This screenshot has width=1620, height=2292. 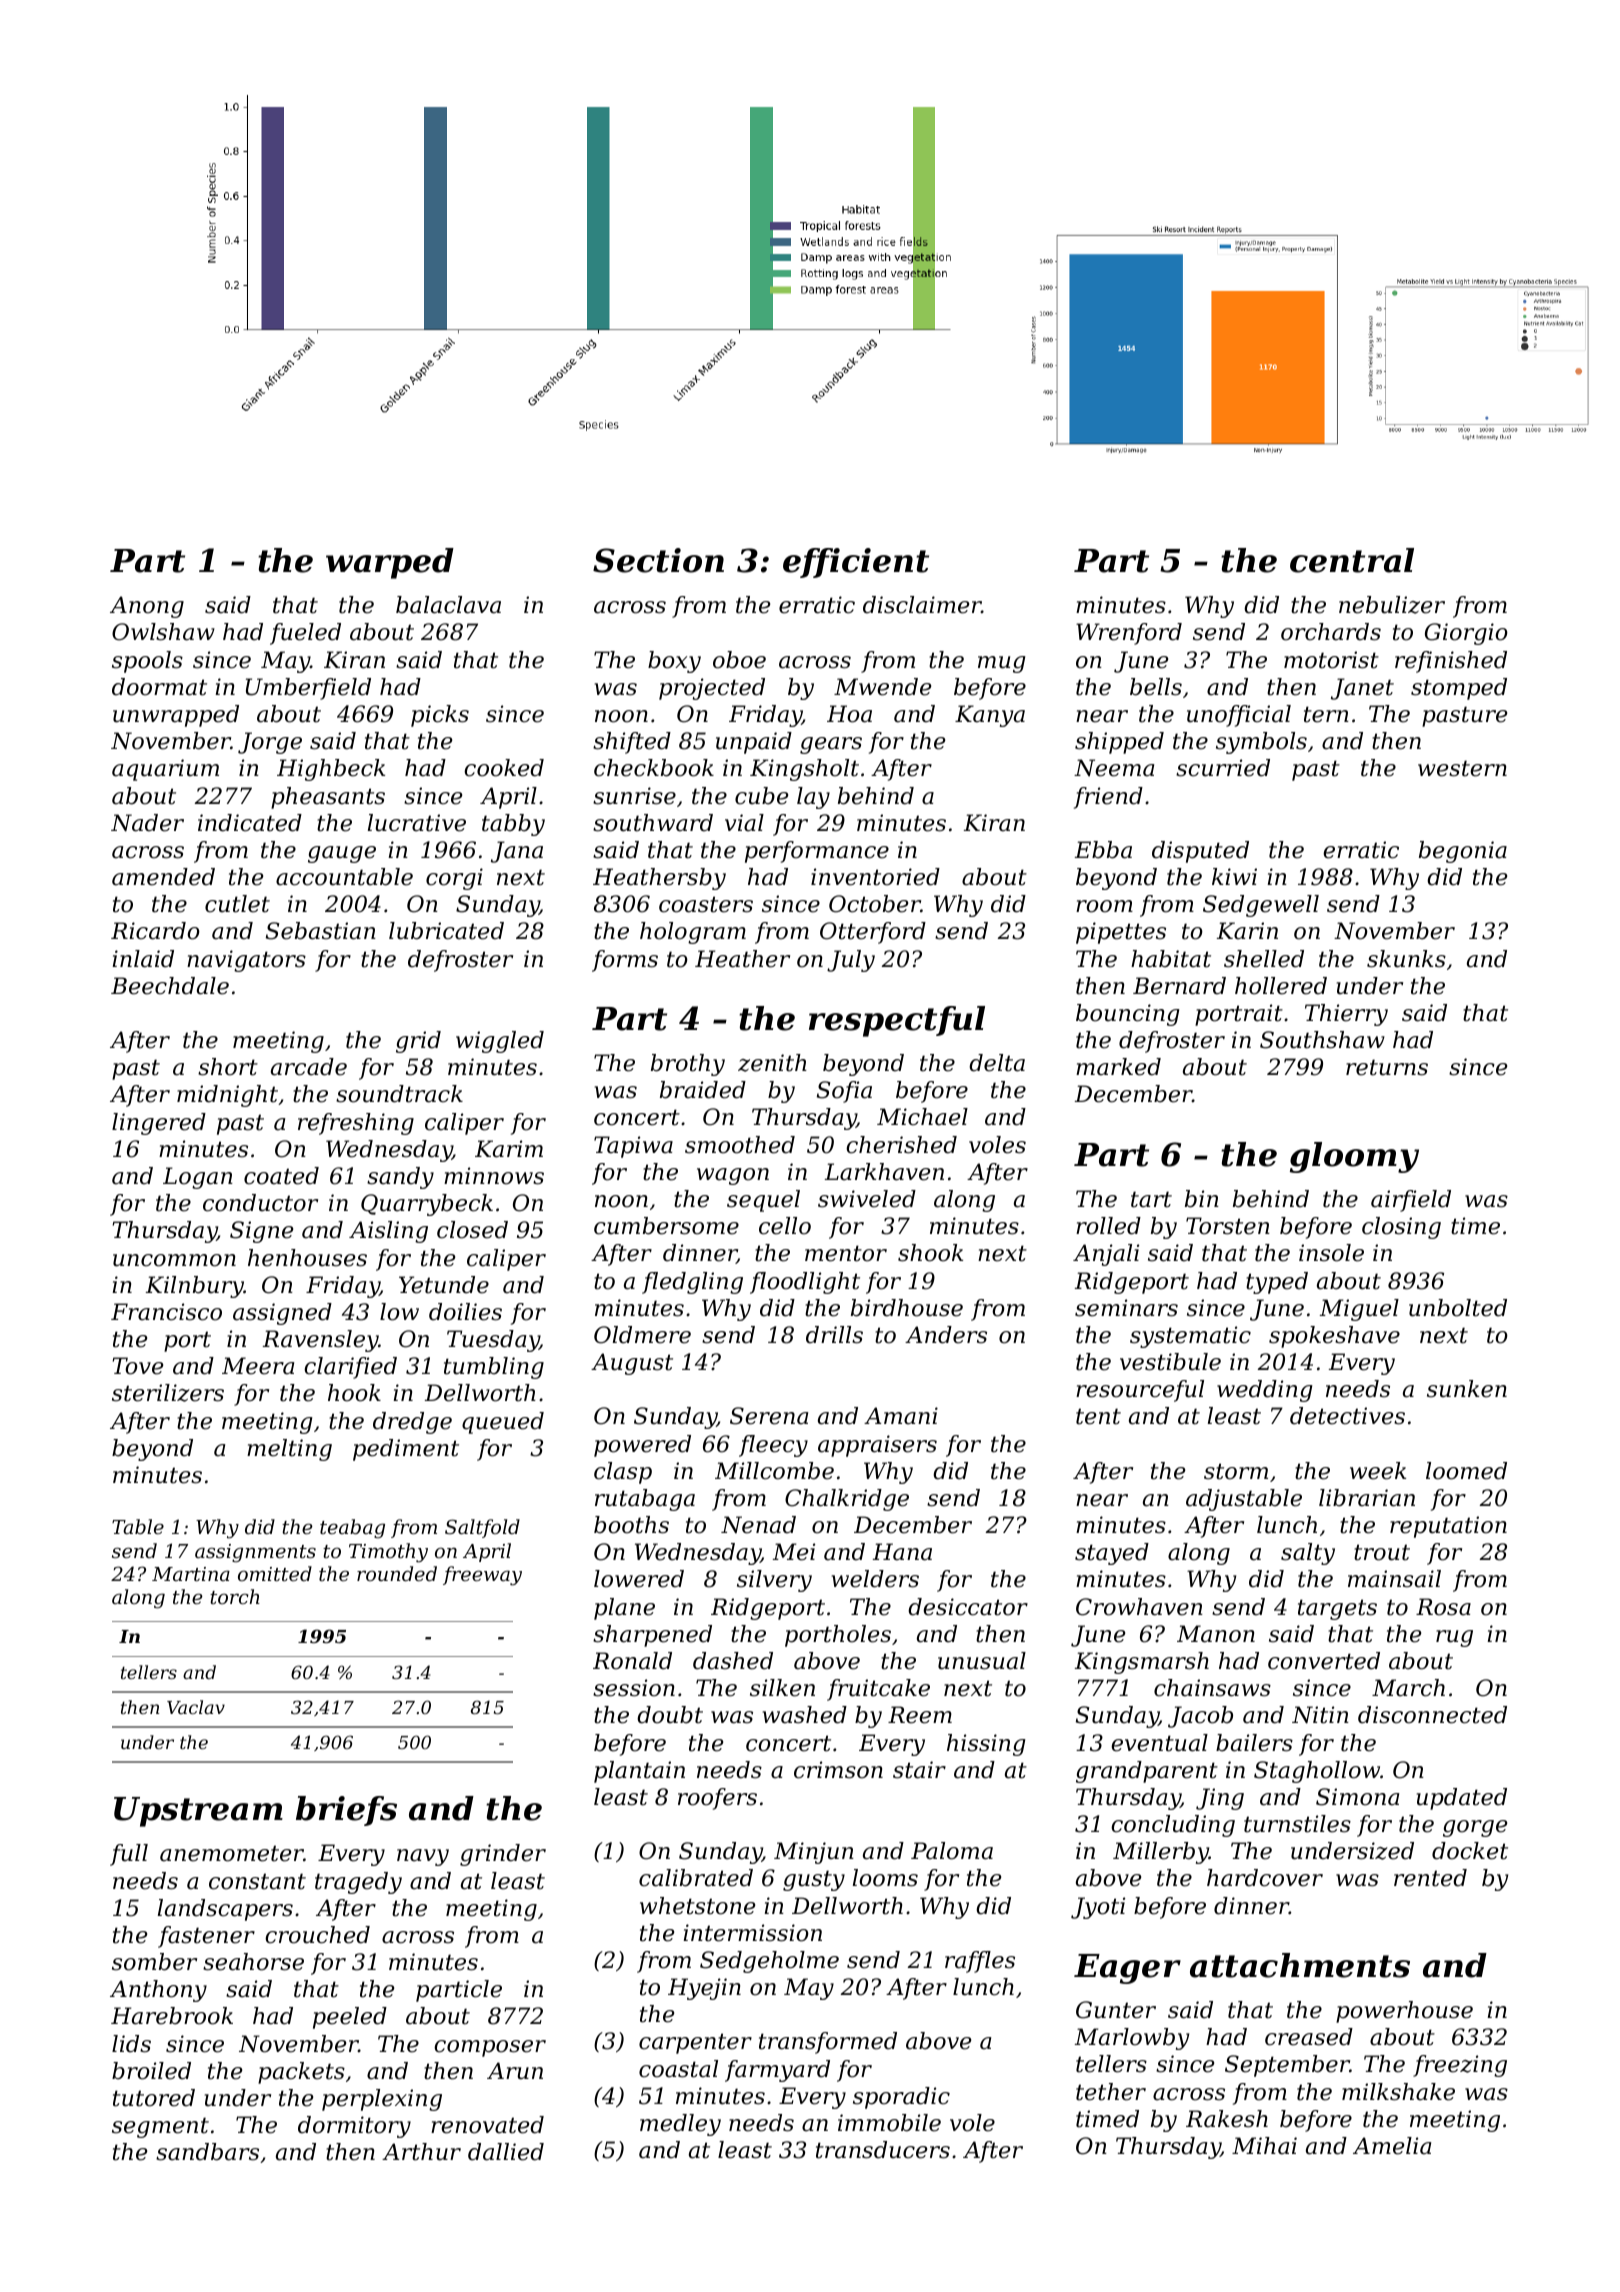 What do you see at coordinates (968, 1607) in the screenshot?
I see `desiccator` at bounding box center [968, 1607].
